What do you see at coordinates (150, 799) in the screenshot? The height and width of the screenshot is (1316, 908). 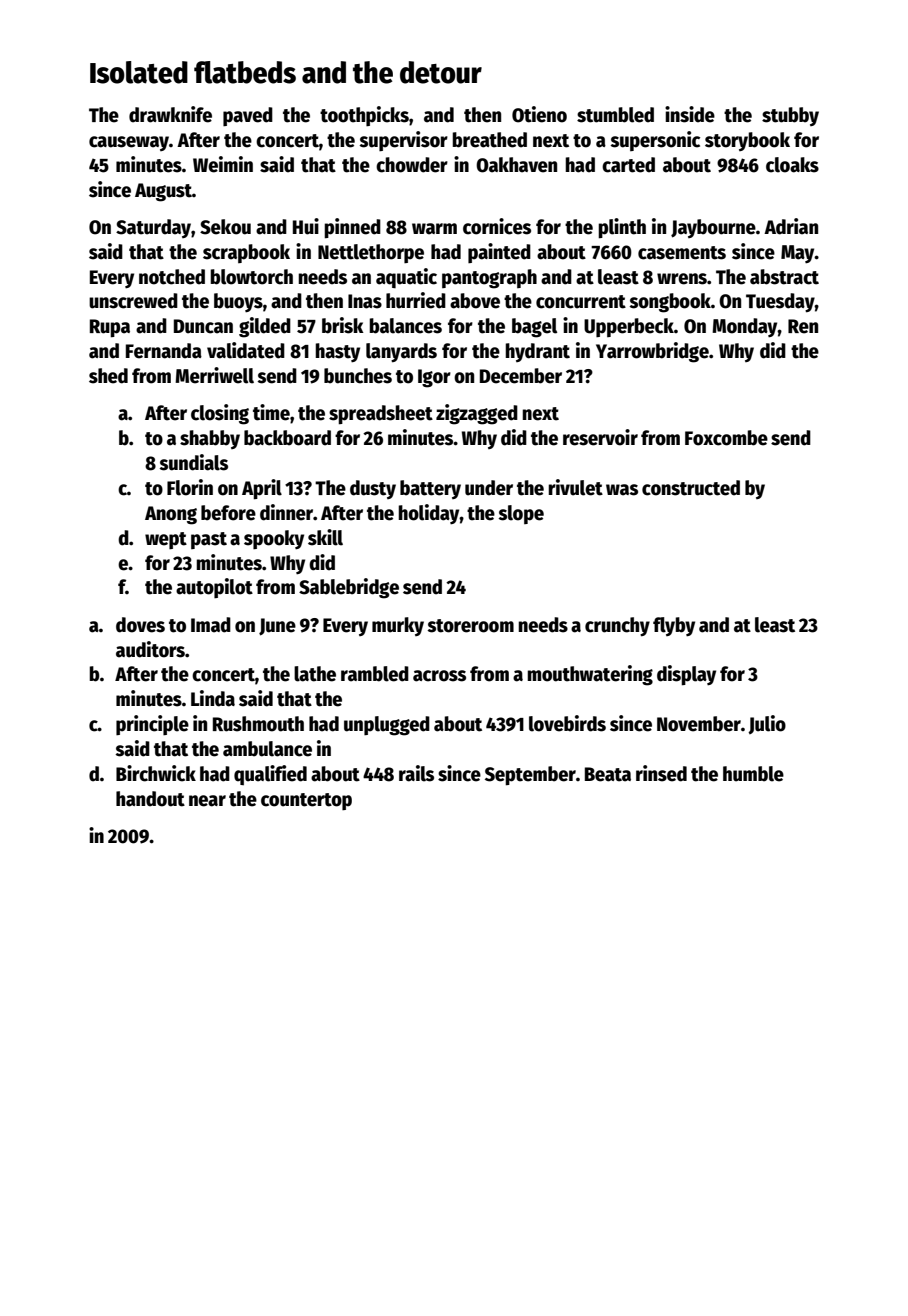 I see `handout` at bounding box center [150, 799].
